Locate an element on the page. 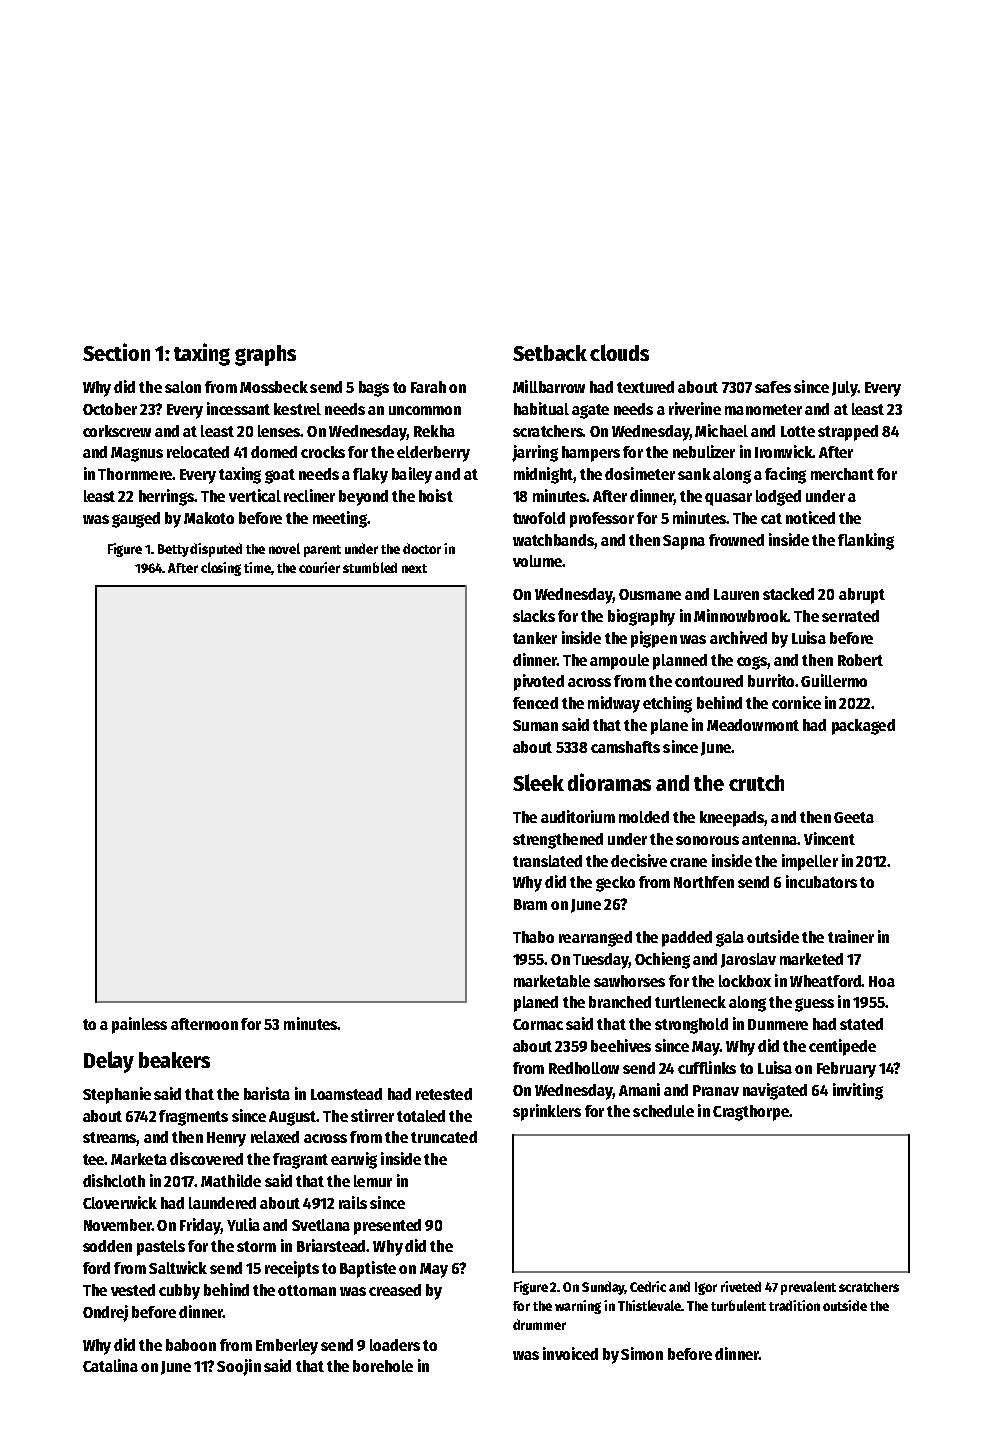 The width and height of the page is (992, 1437). prevalent is located at coordinates (808, 1288).
